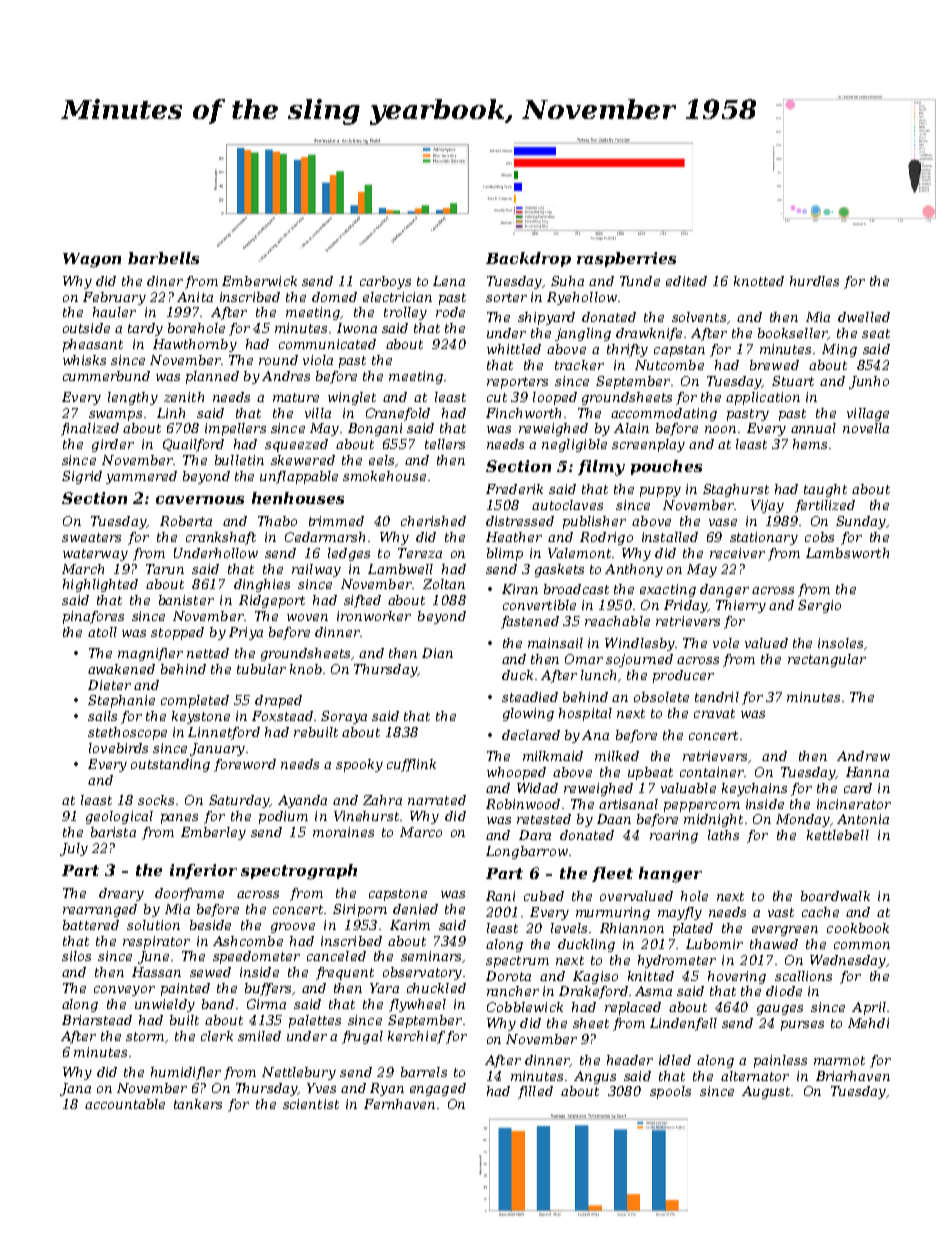 This image has width=952, height=1233. Describe the element at coordinates (133, 398) in the image. I see `lengthy` at that location.
